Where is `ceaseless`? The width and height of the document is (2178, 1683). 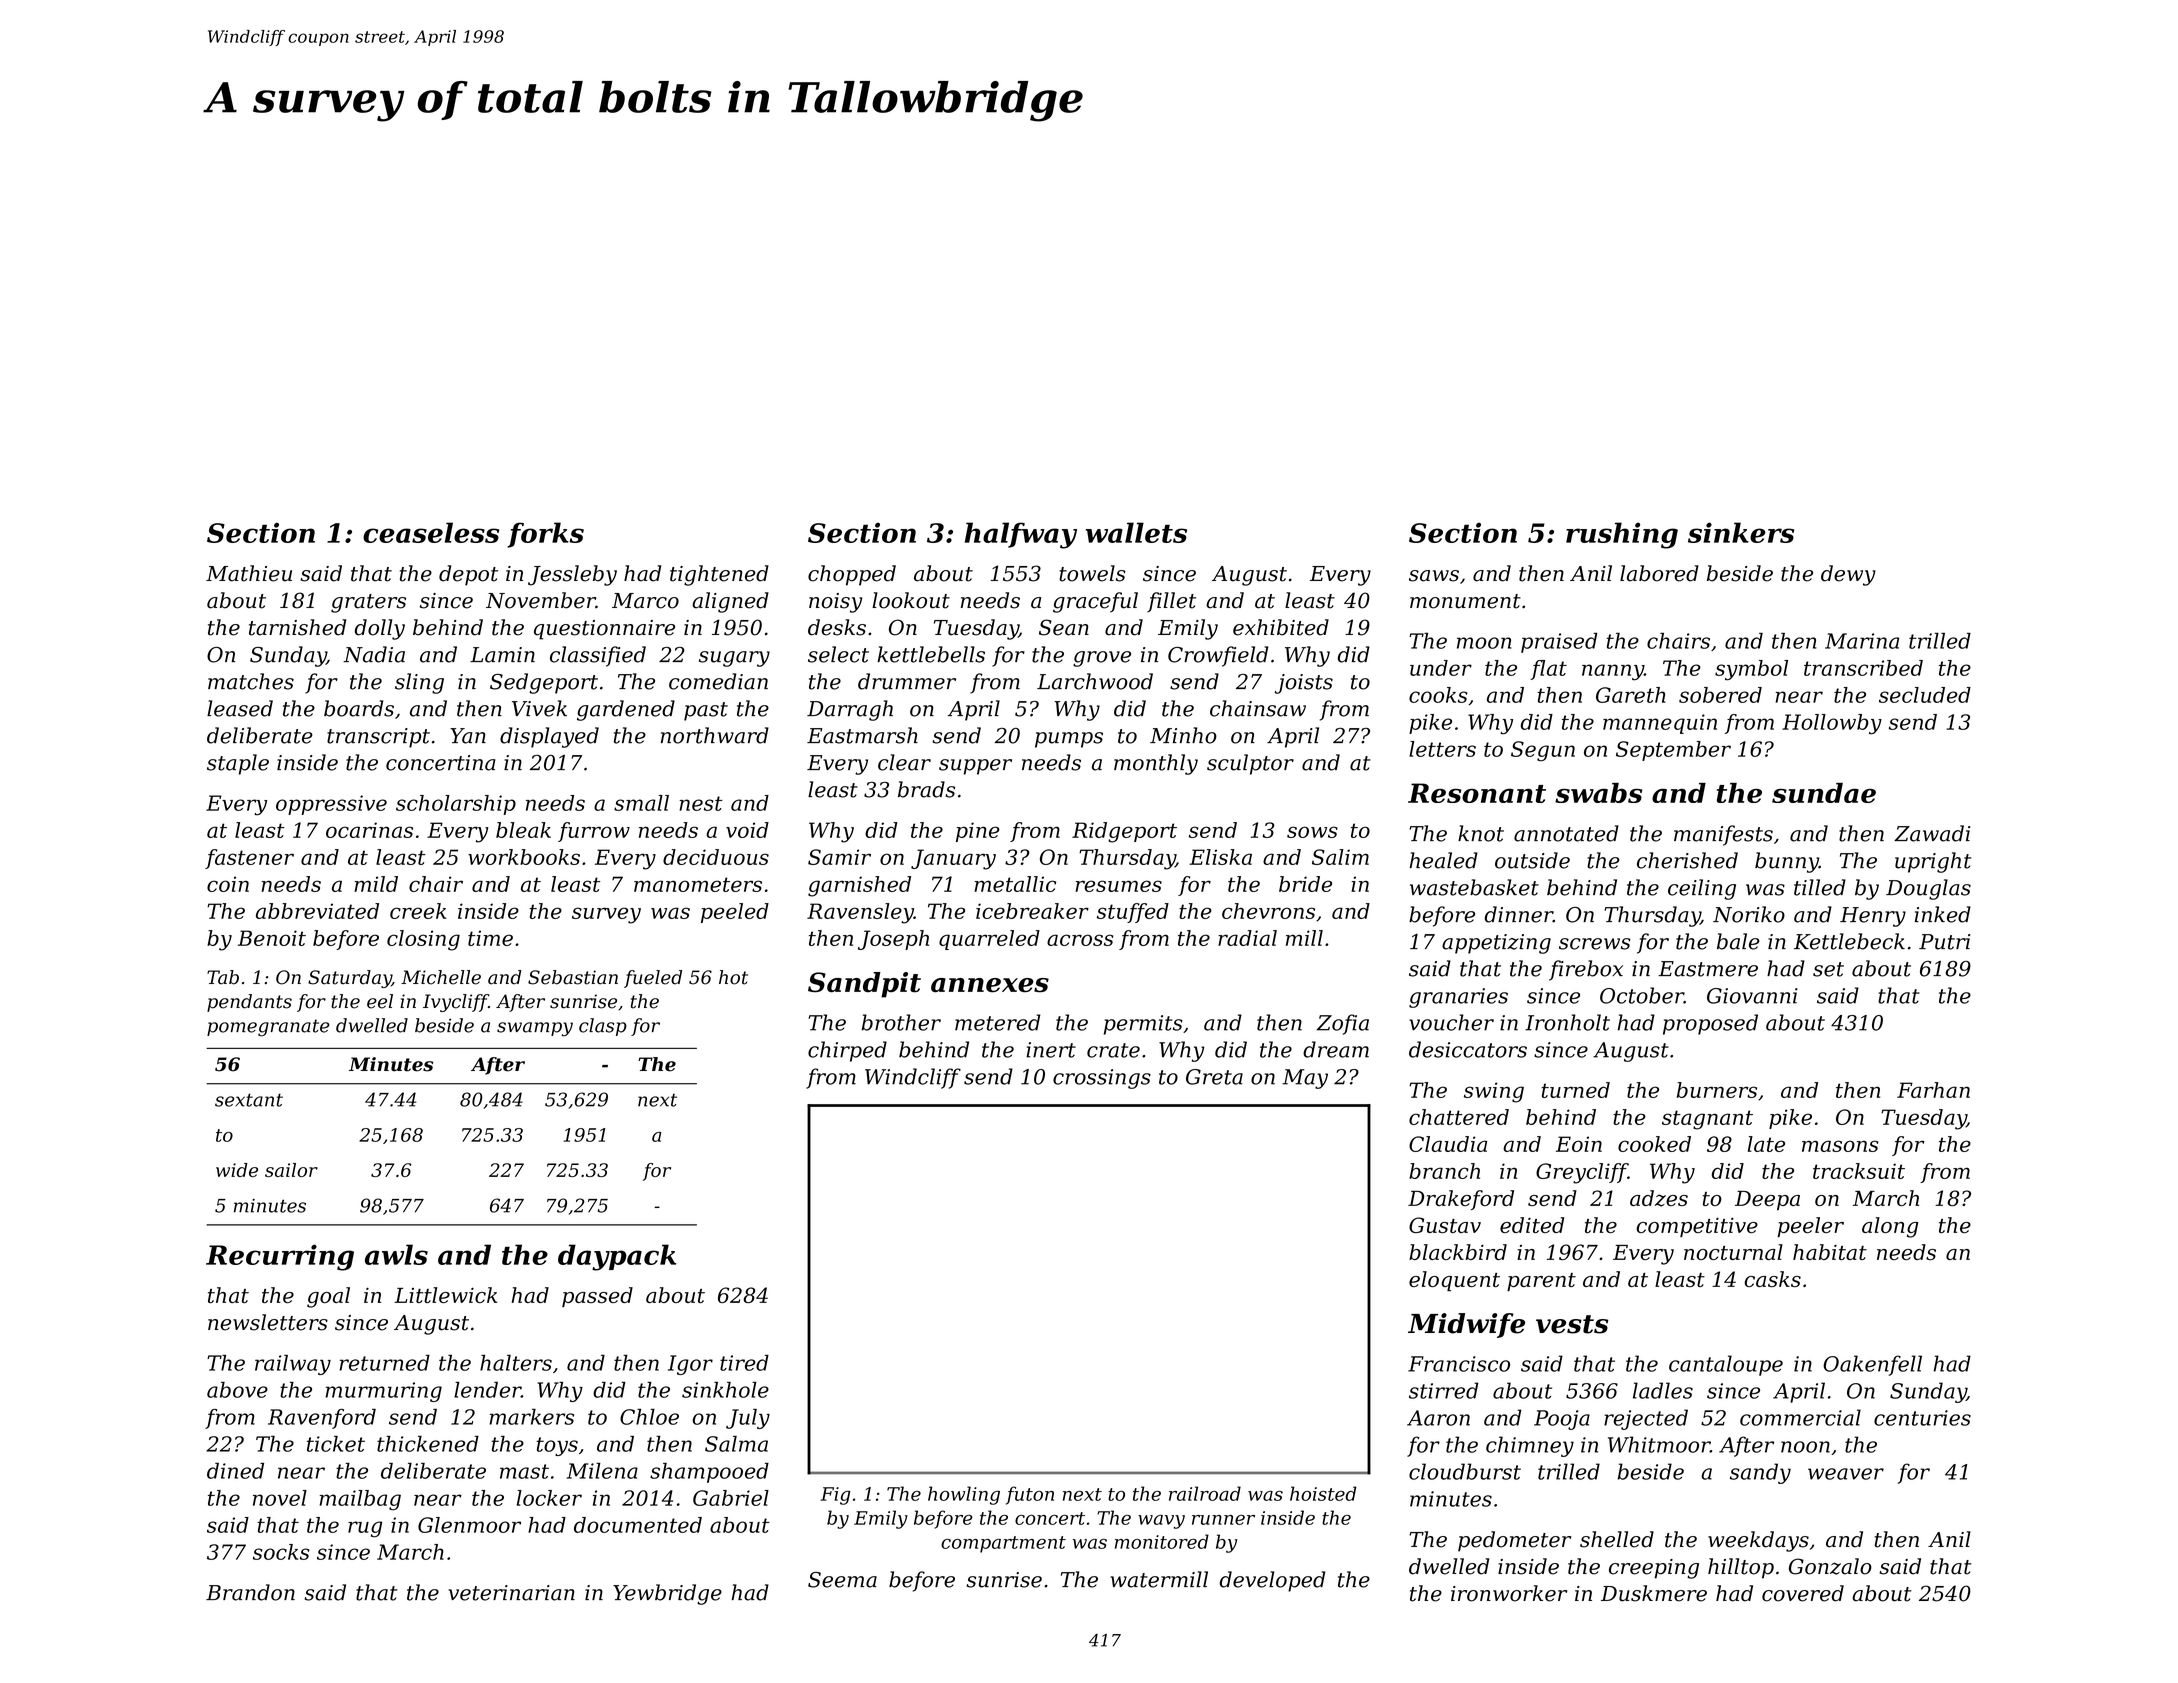
ceaseless is located at coordinates (431, 532).
